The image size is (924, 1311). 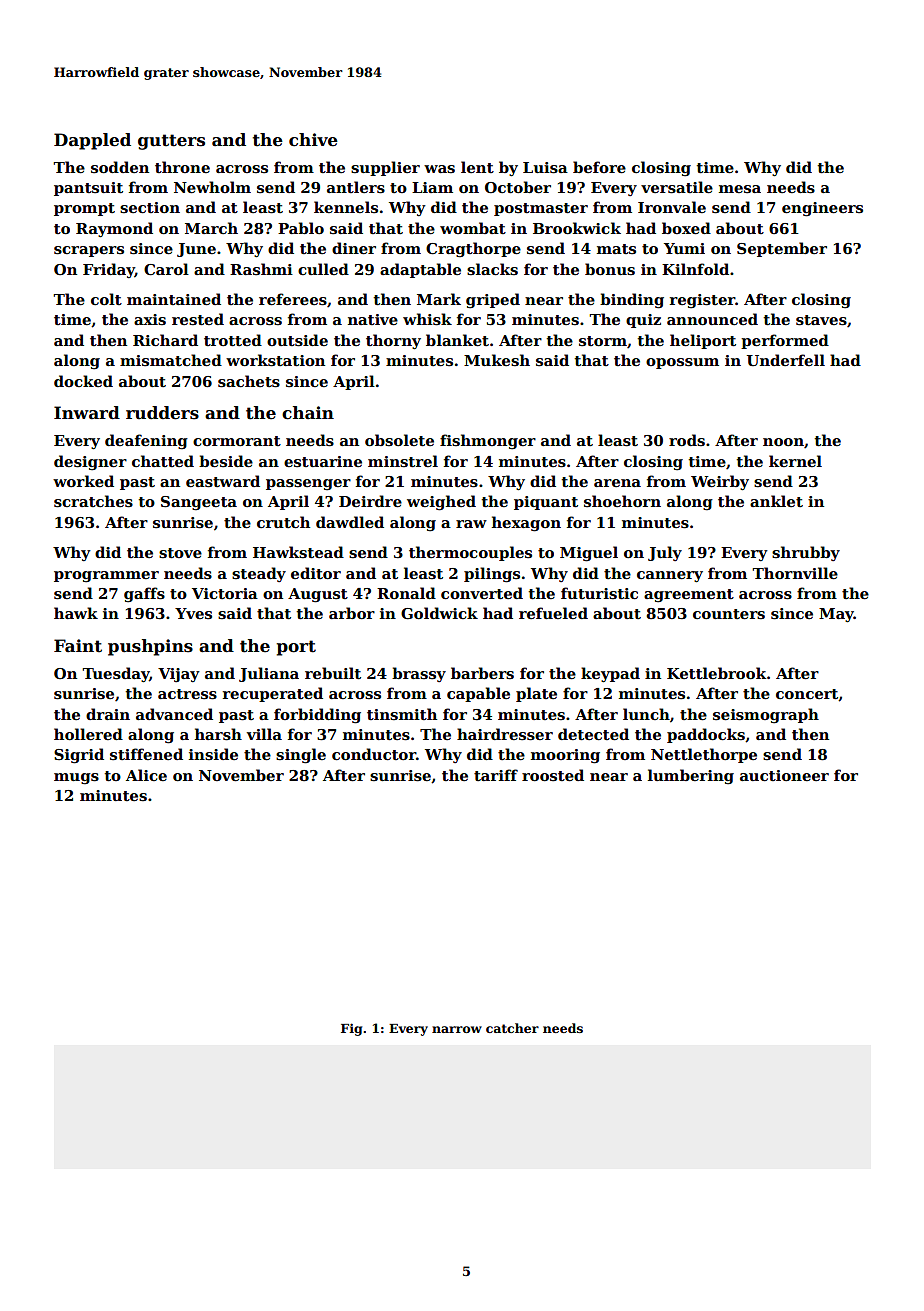 What do you see at coordinates (740, 189) in the screenshot?
I see `mesa` at bounding box center [740, 189].
